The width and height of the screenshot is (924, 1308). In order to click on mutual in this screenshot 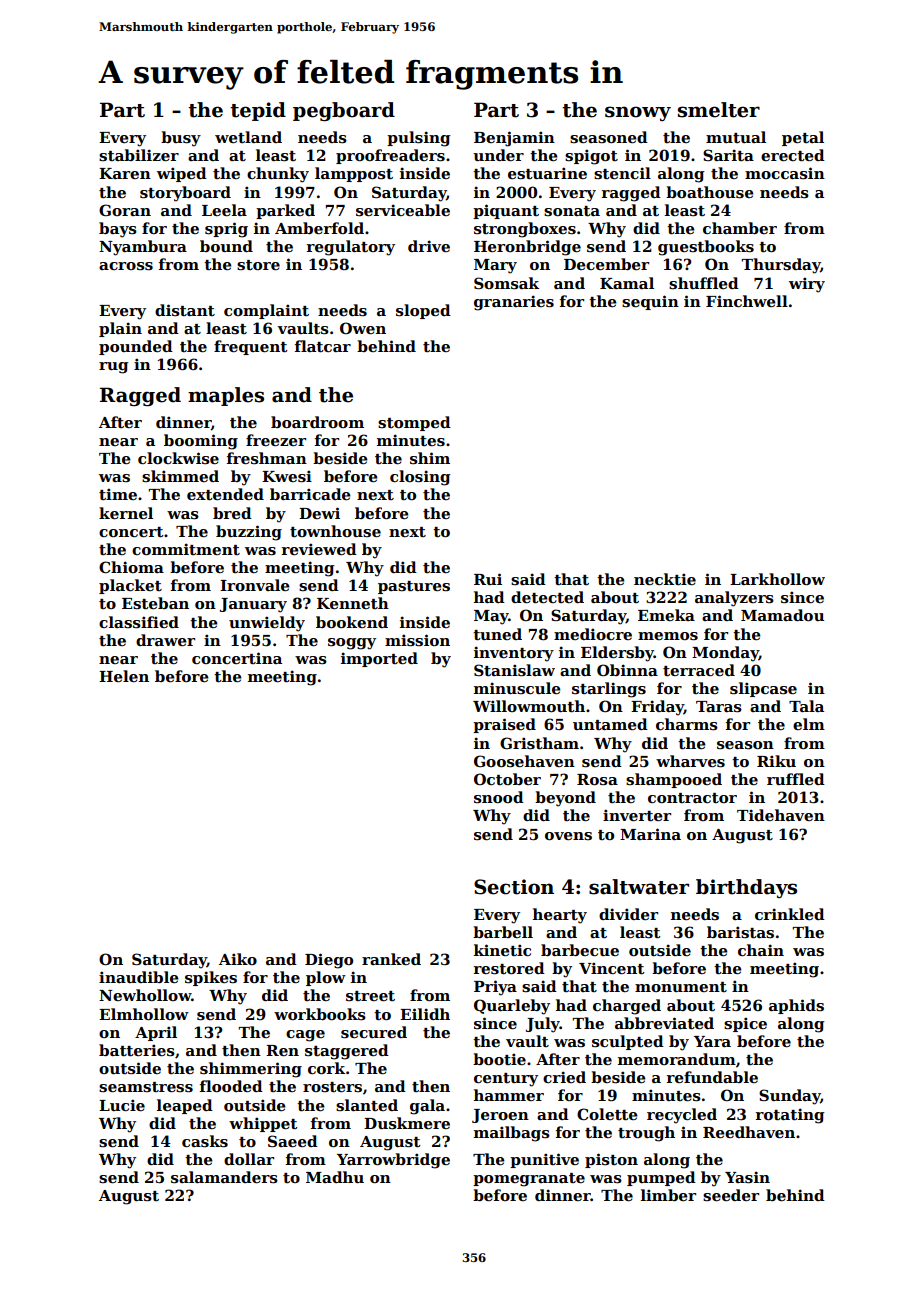, I will do `click(736, 137)`.
